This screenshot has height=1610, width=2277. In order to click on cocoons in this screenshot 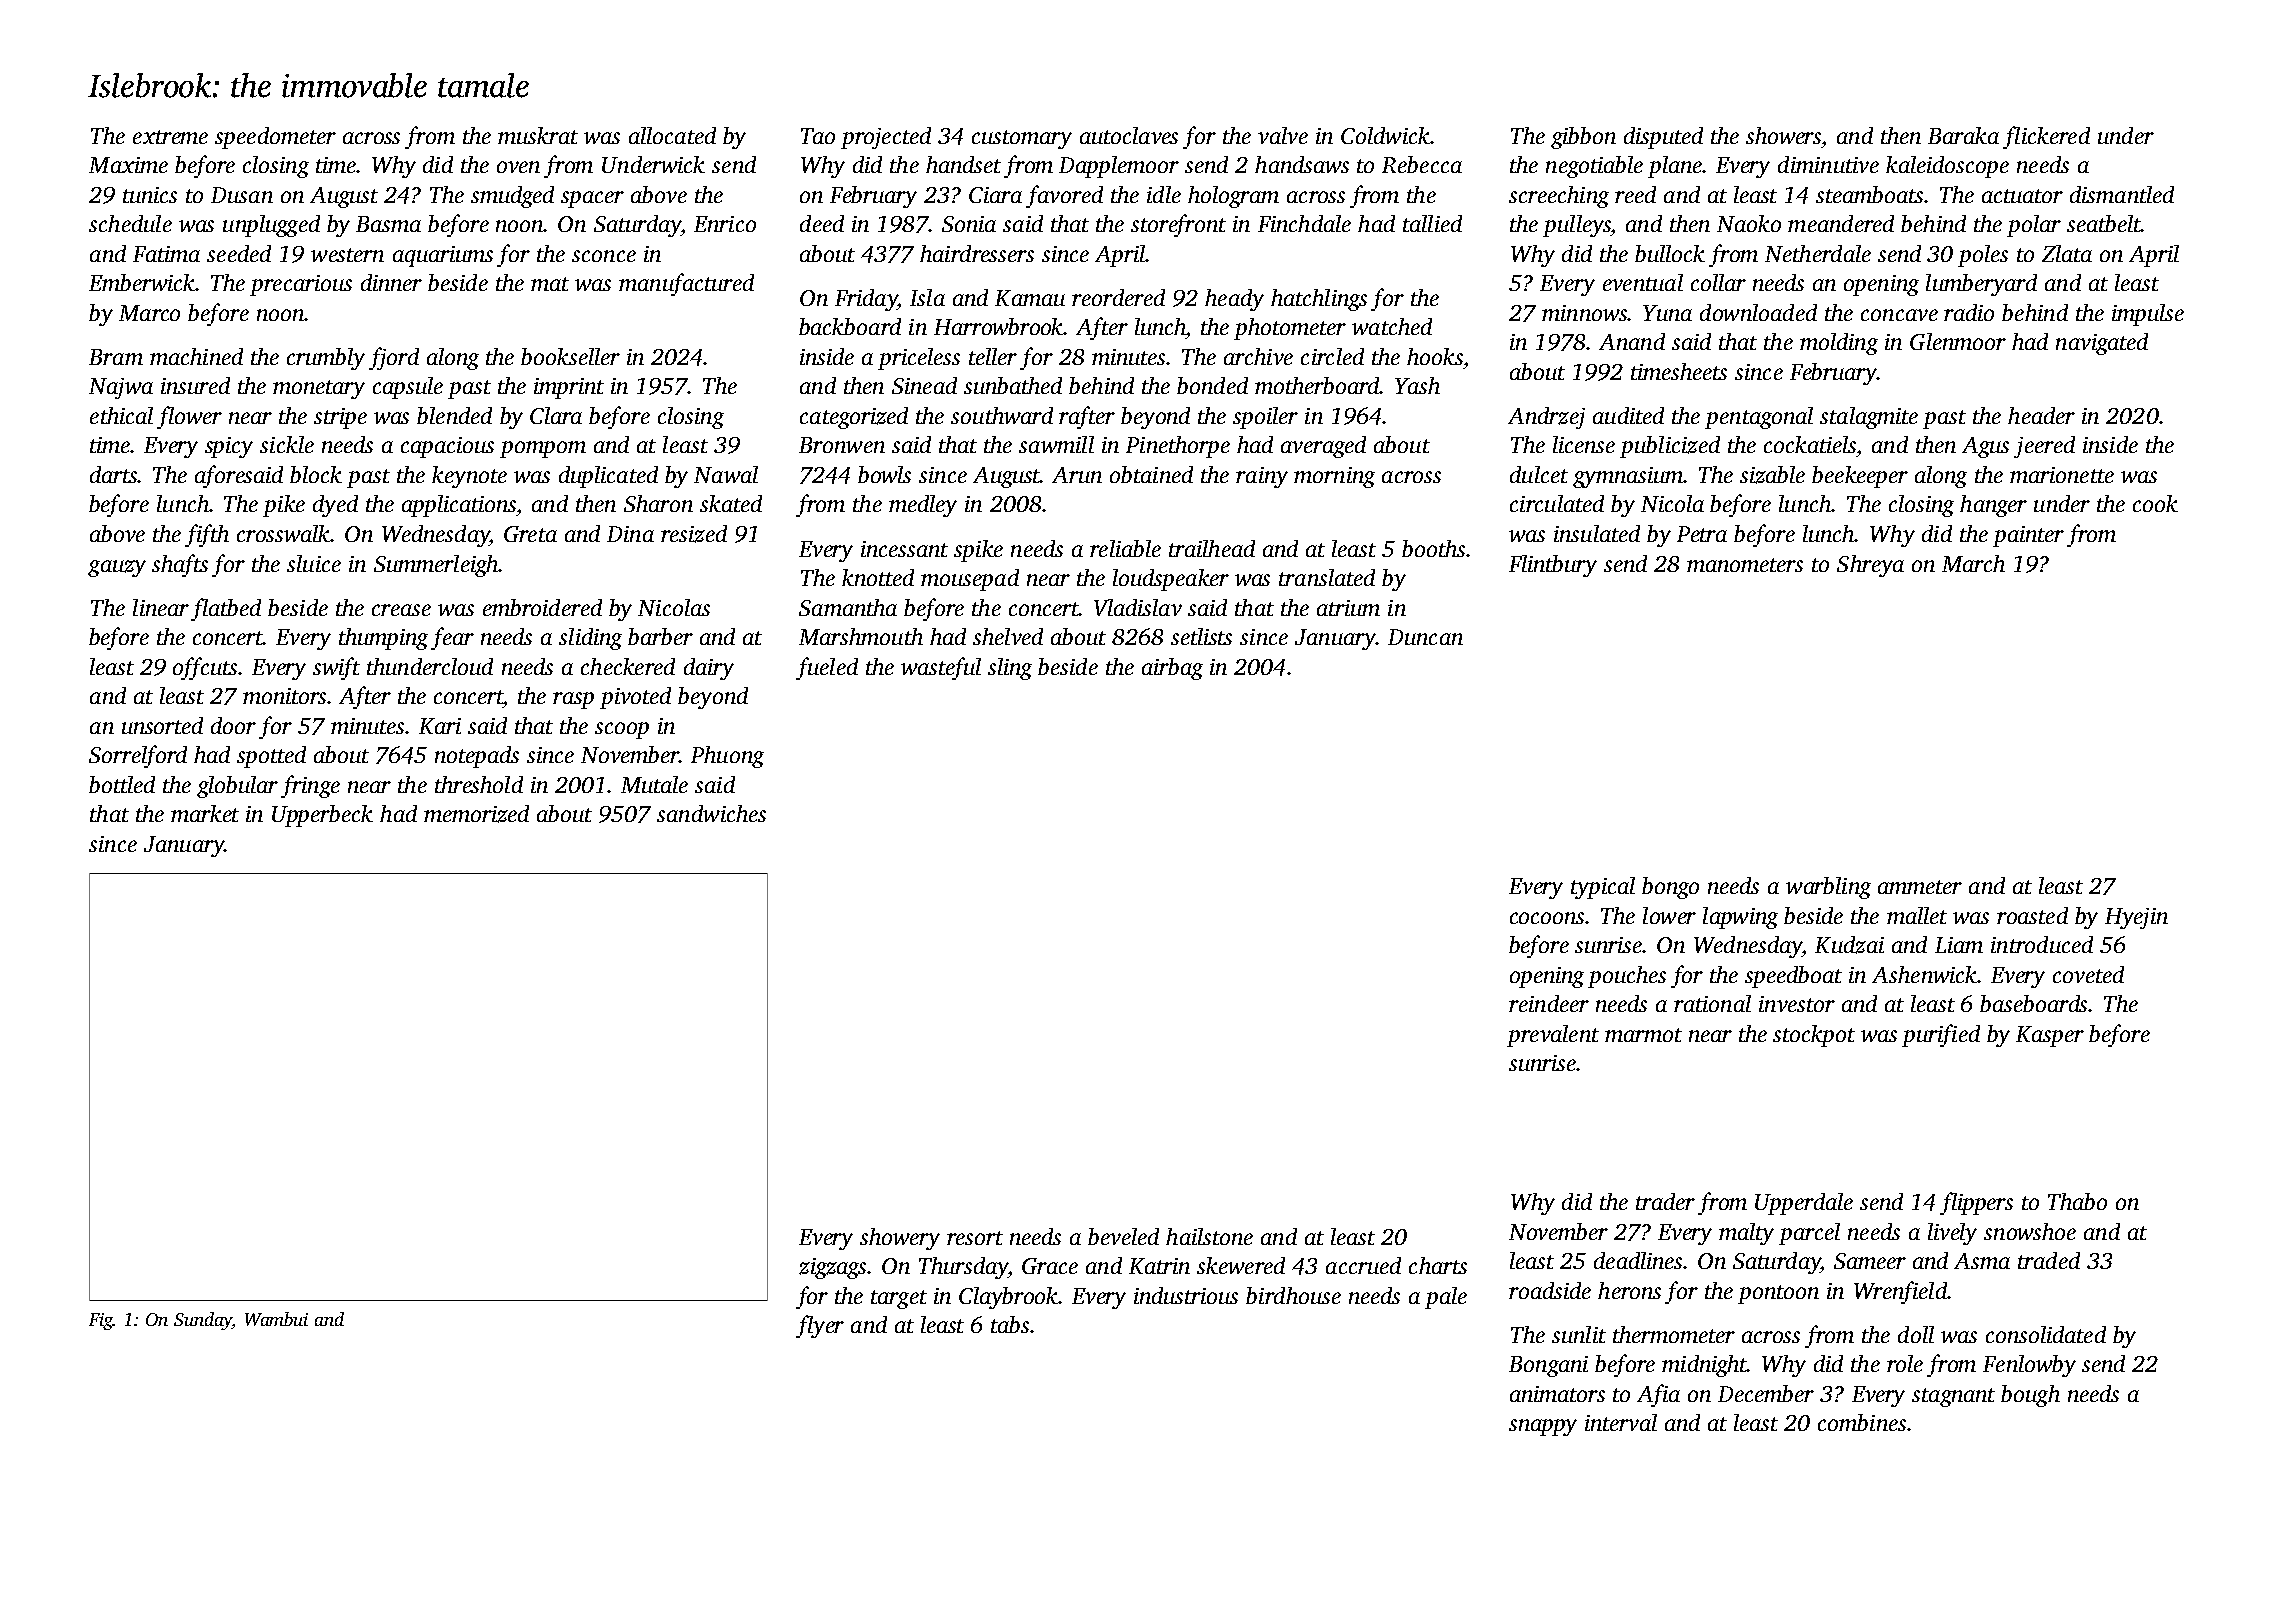, I will do `click(1548, 918)`.
